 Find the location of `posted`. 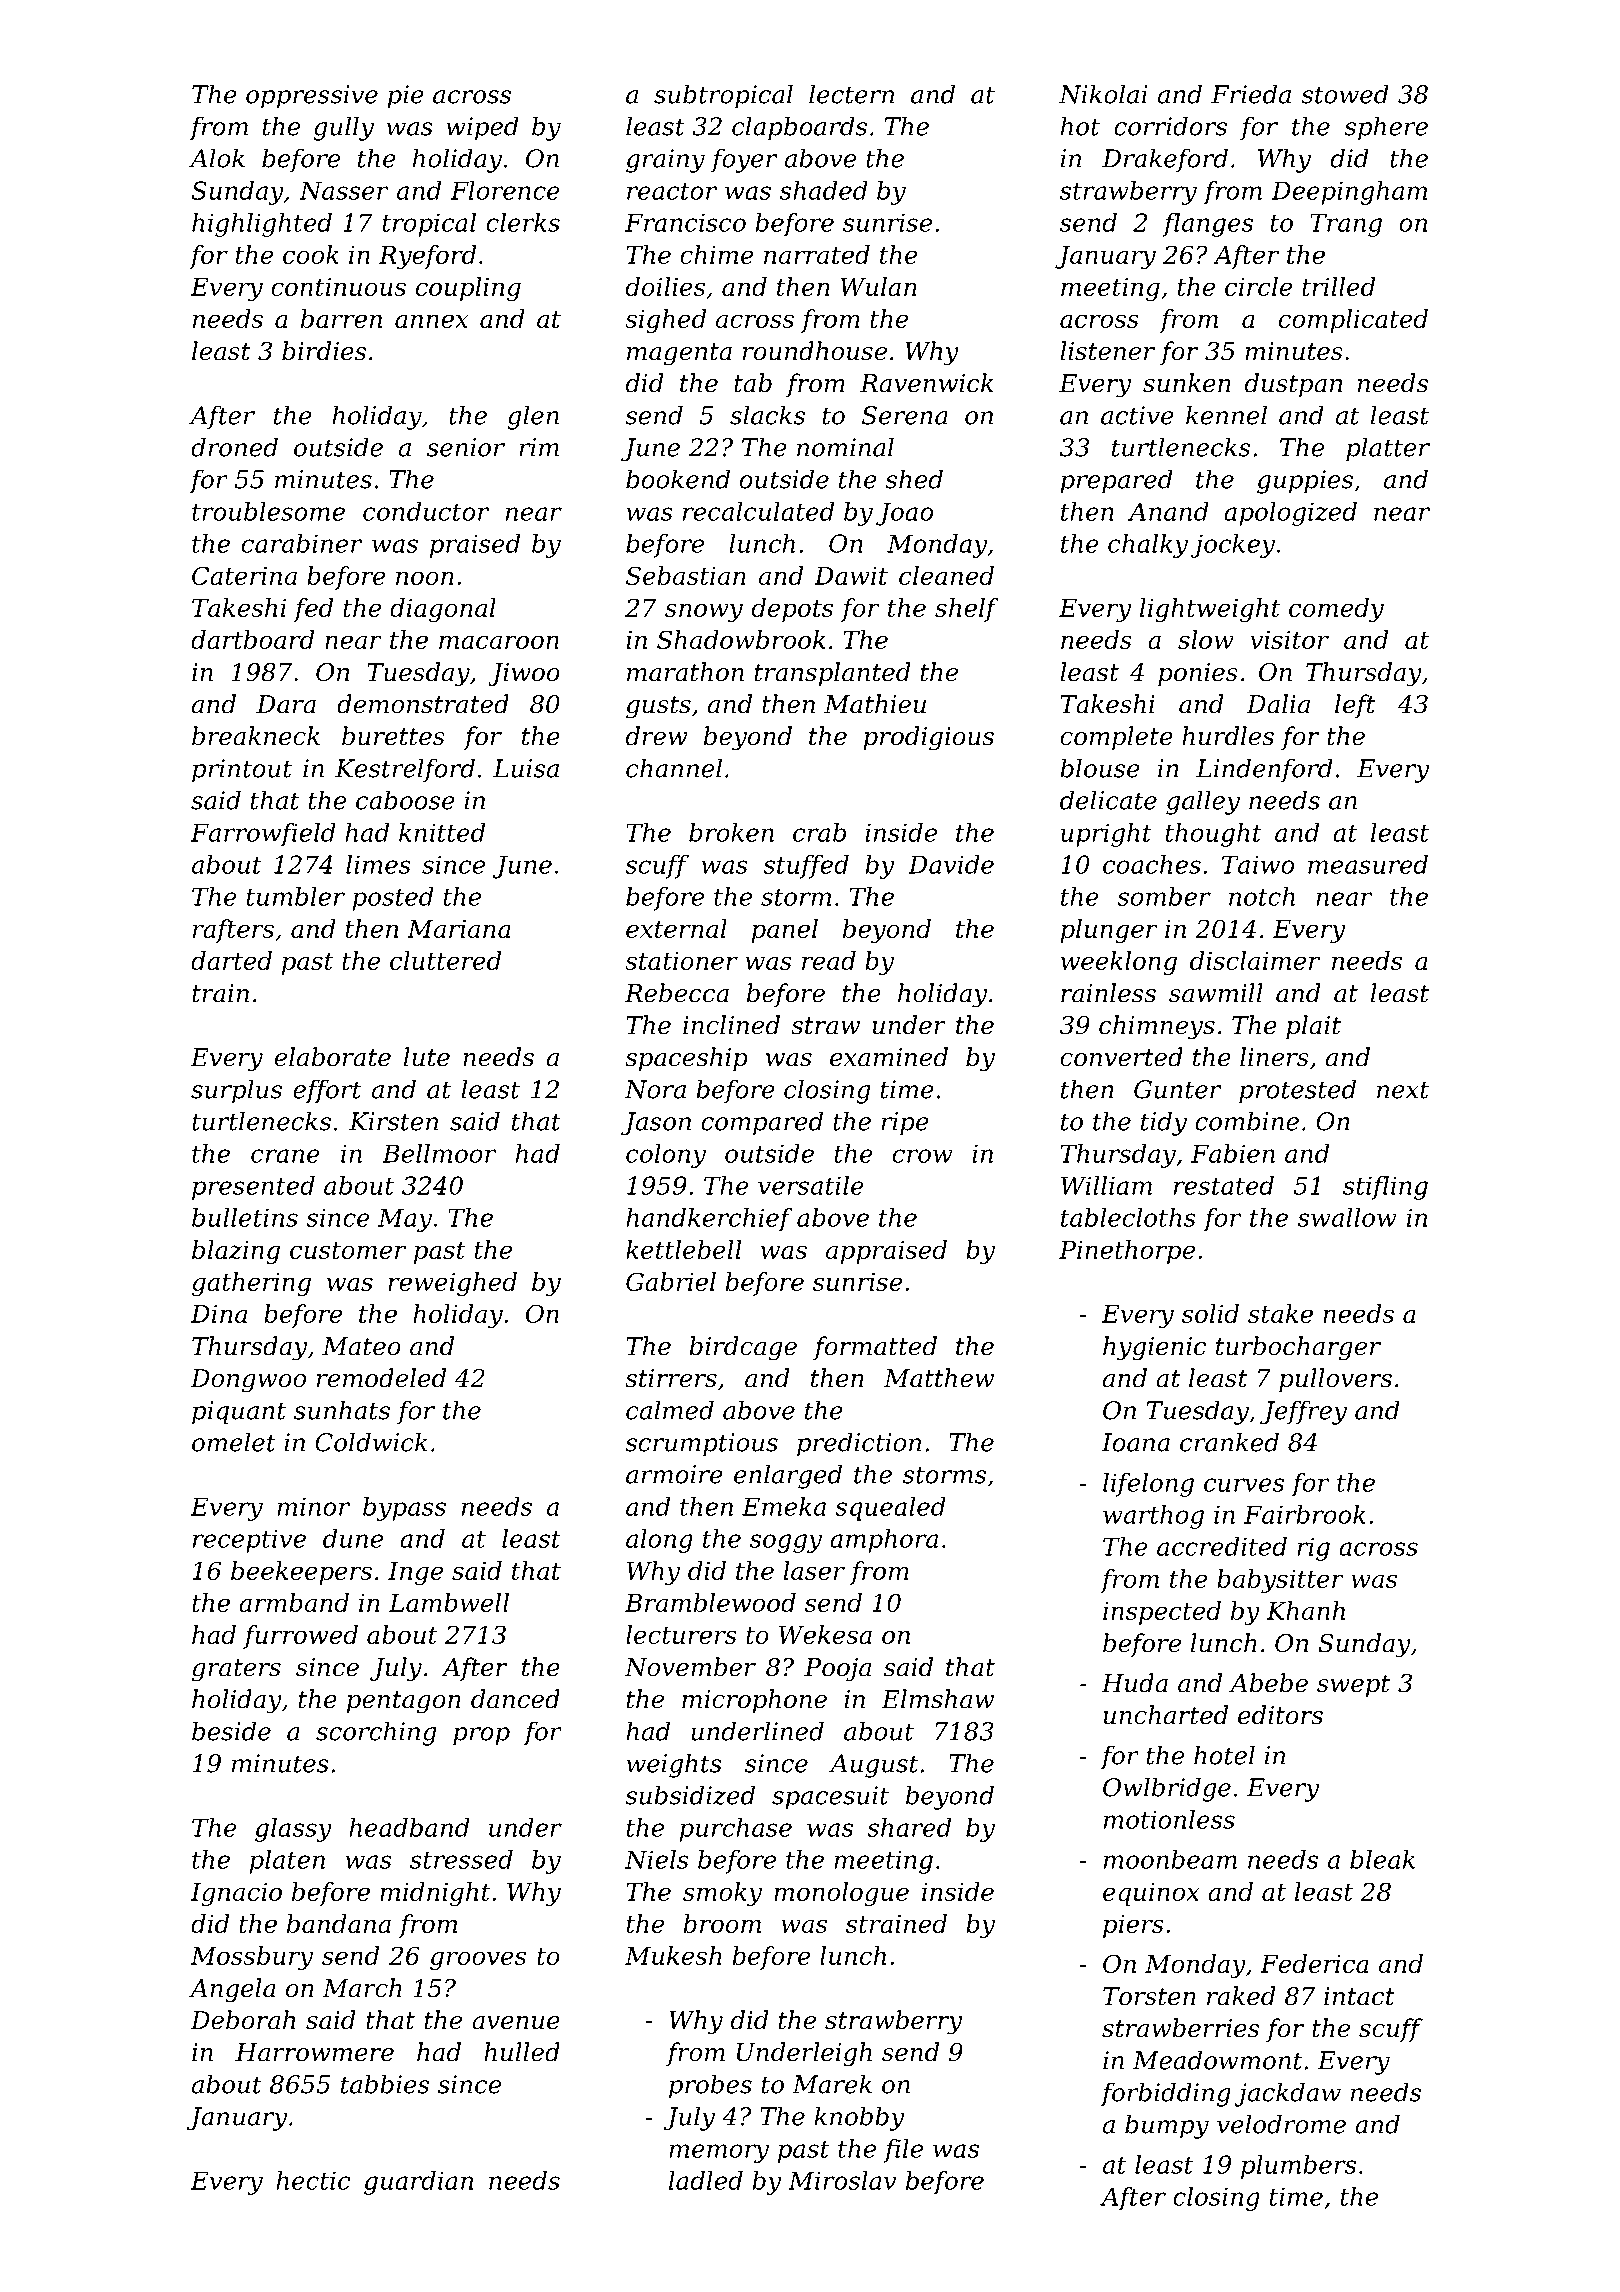

posted is located at coordinates (393, 899).
